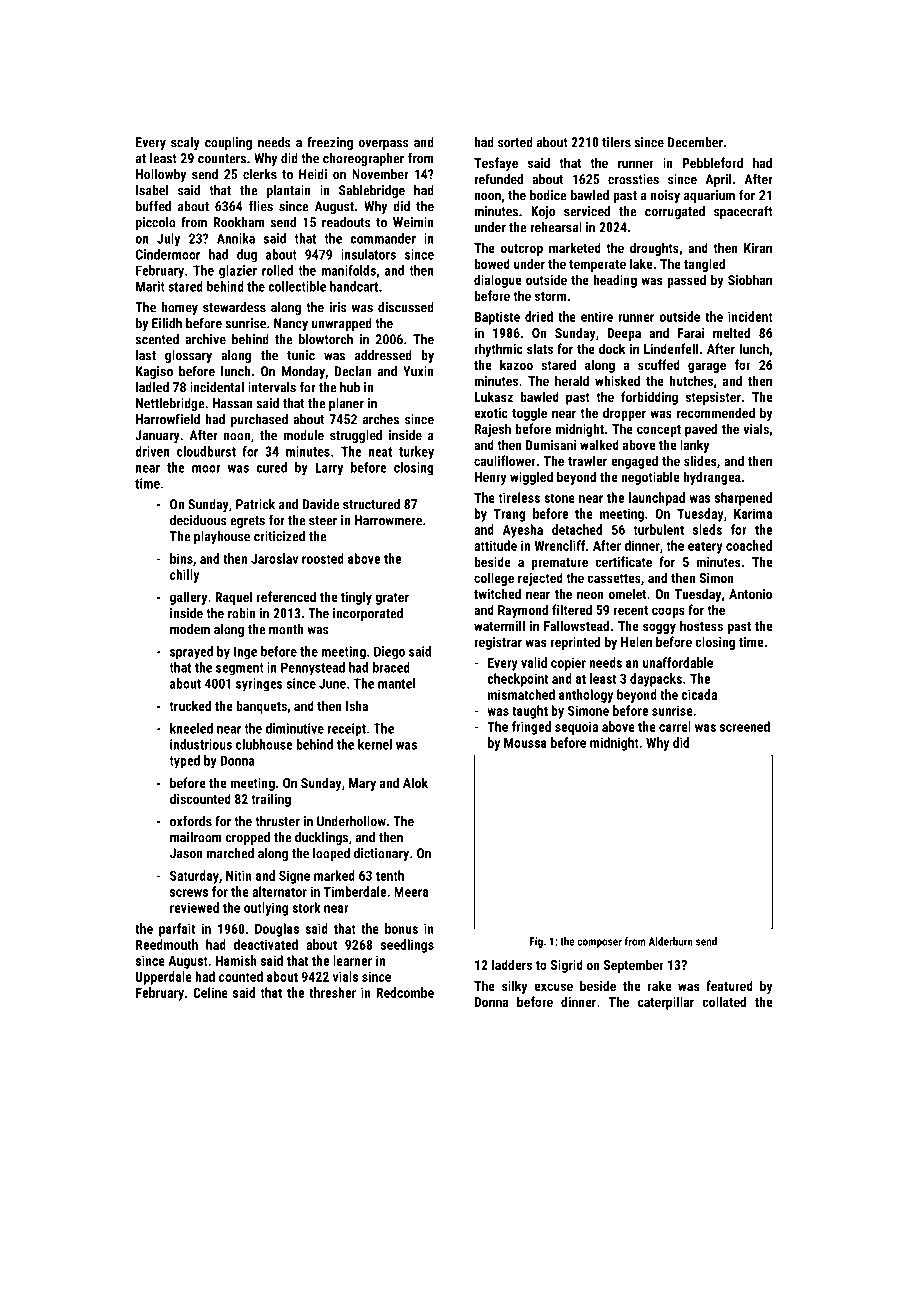  Describe the element at coordinates (190, 629) in the screenshot. I see `modem` at that location.
